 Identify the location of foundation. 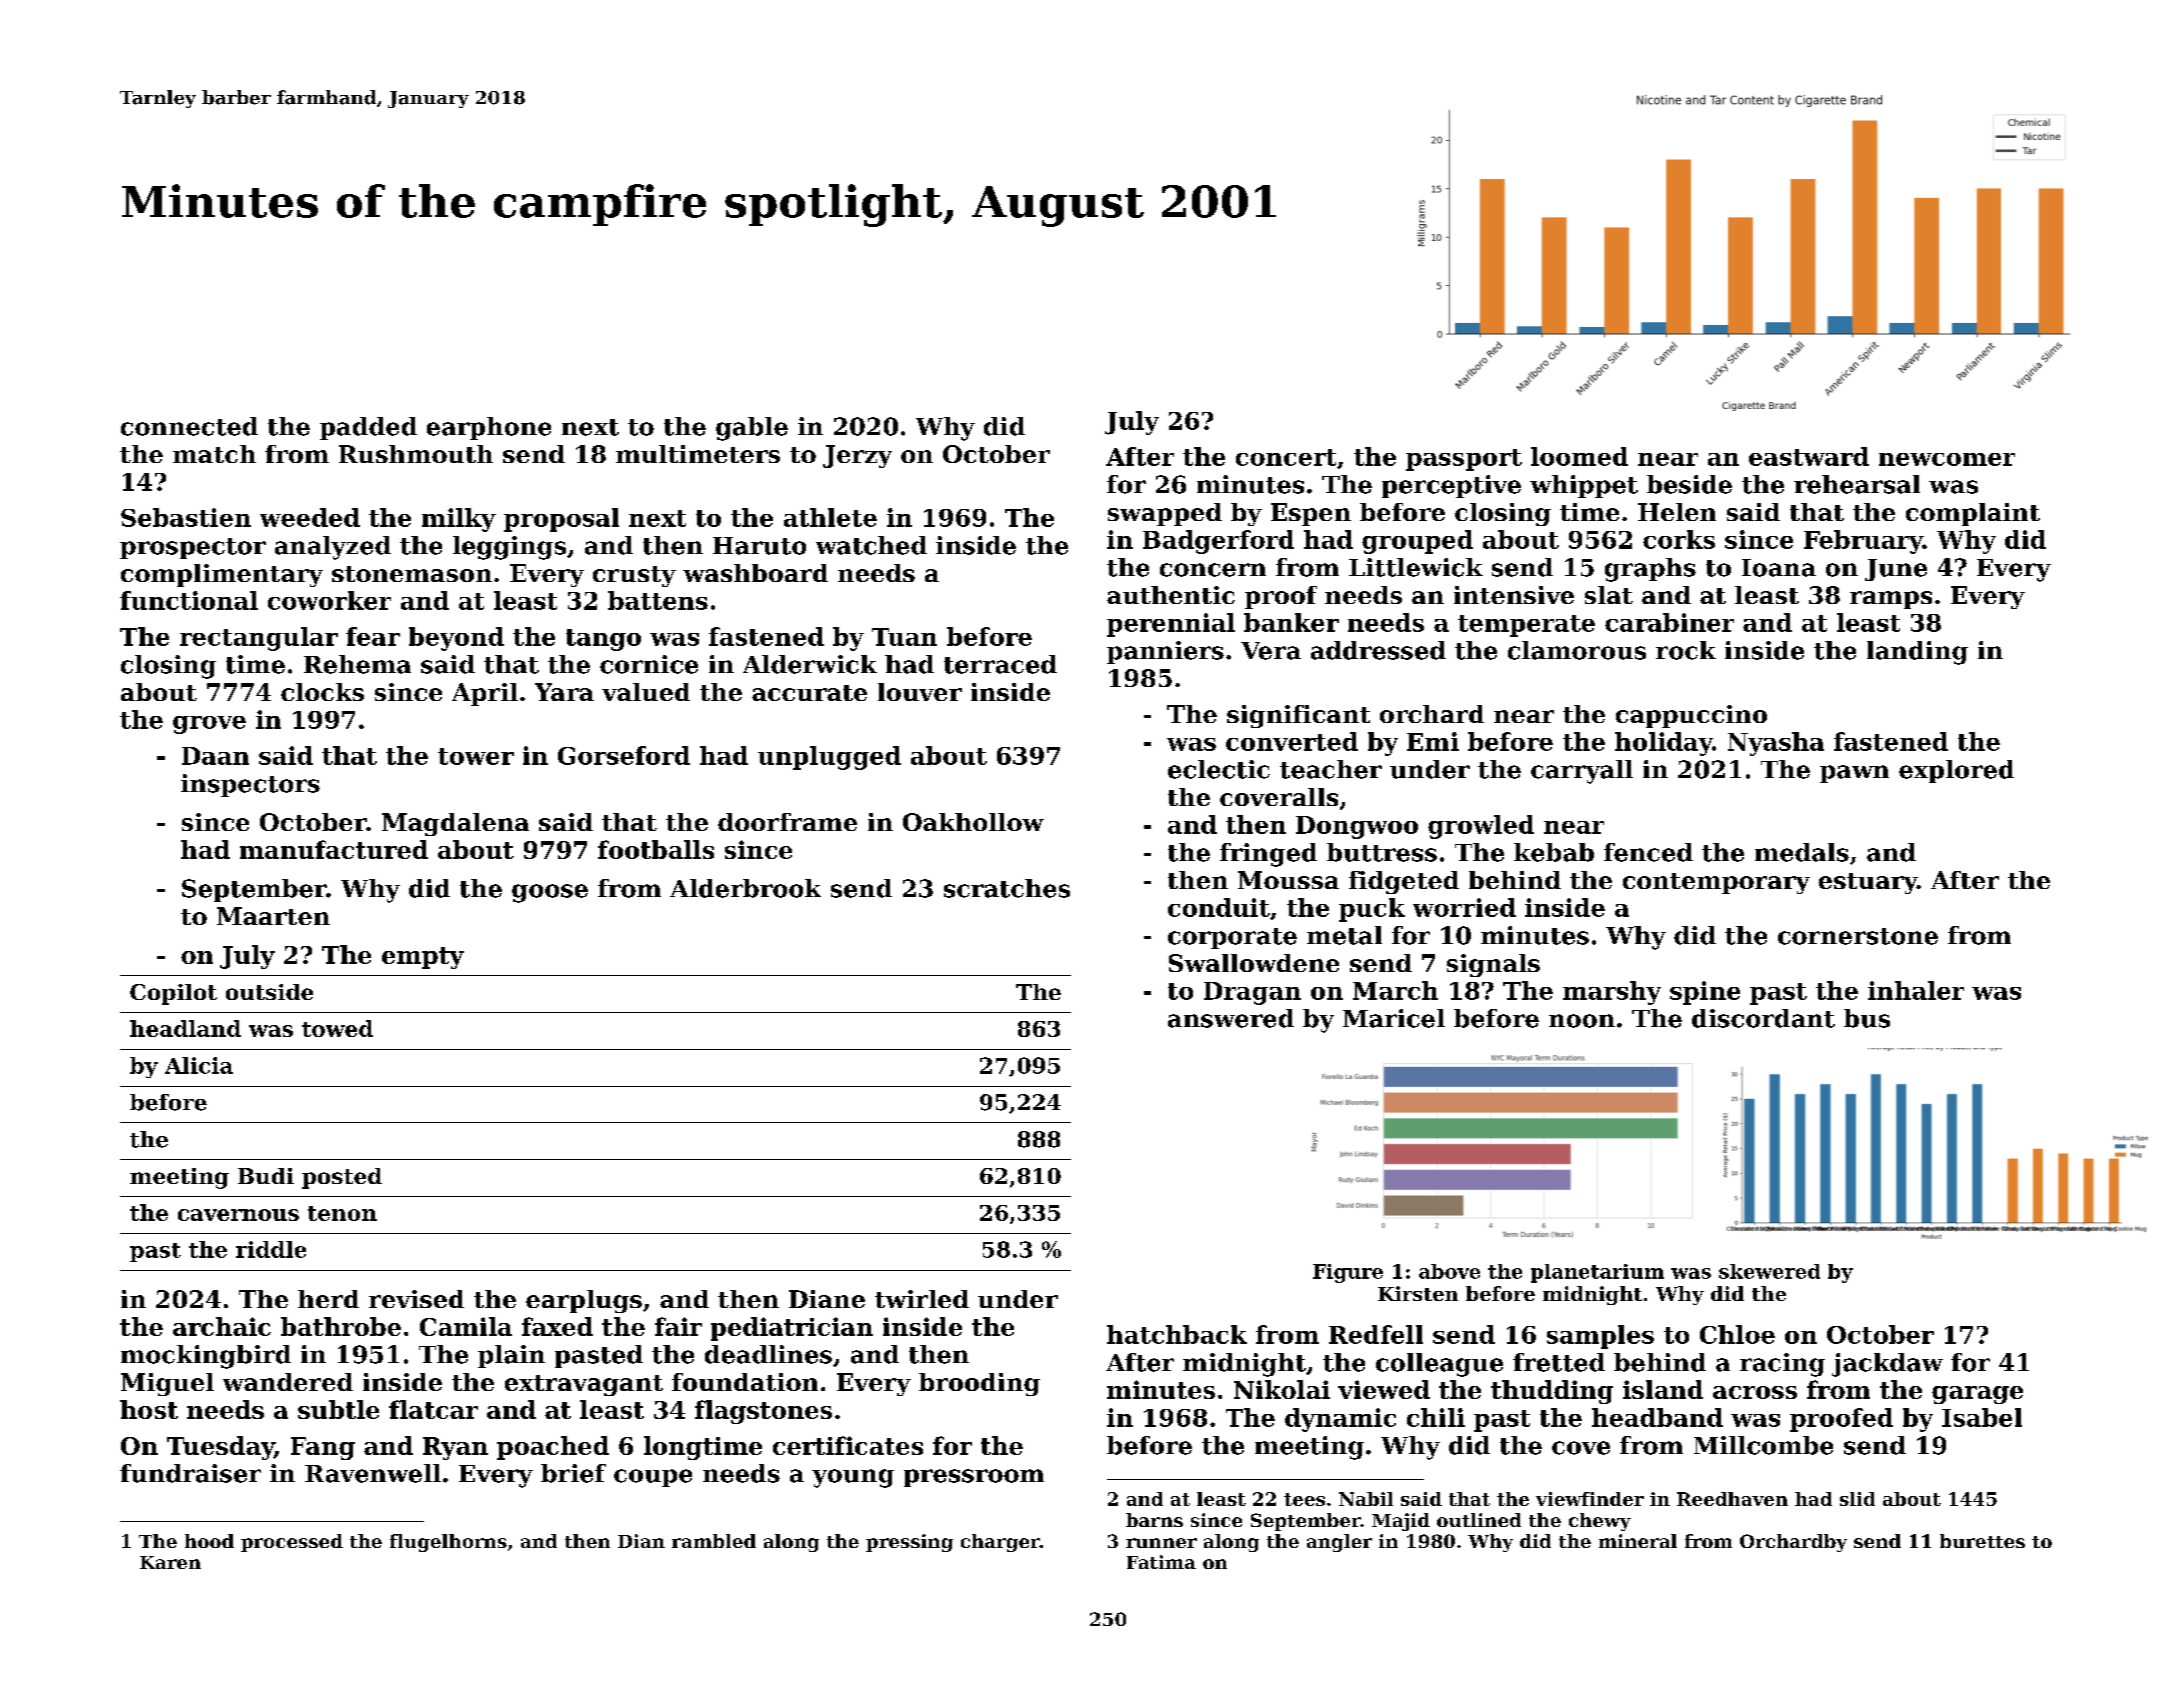
(745, 1382).
